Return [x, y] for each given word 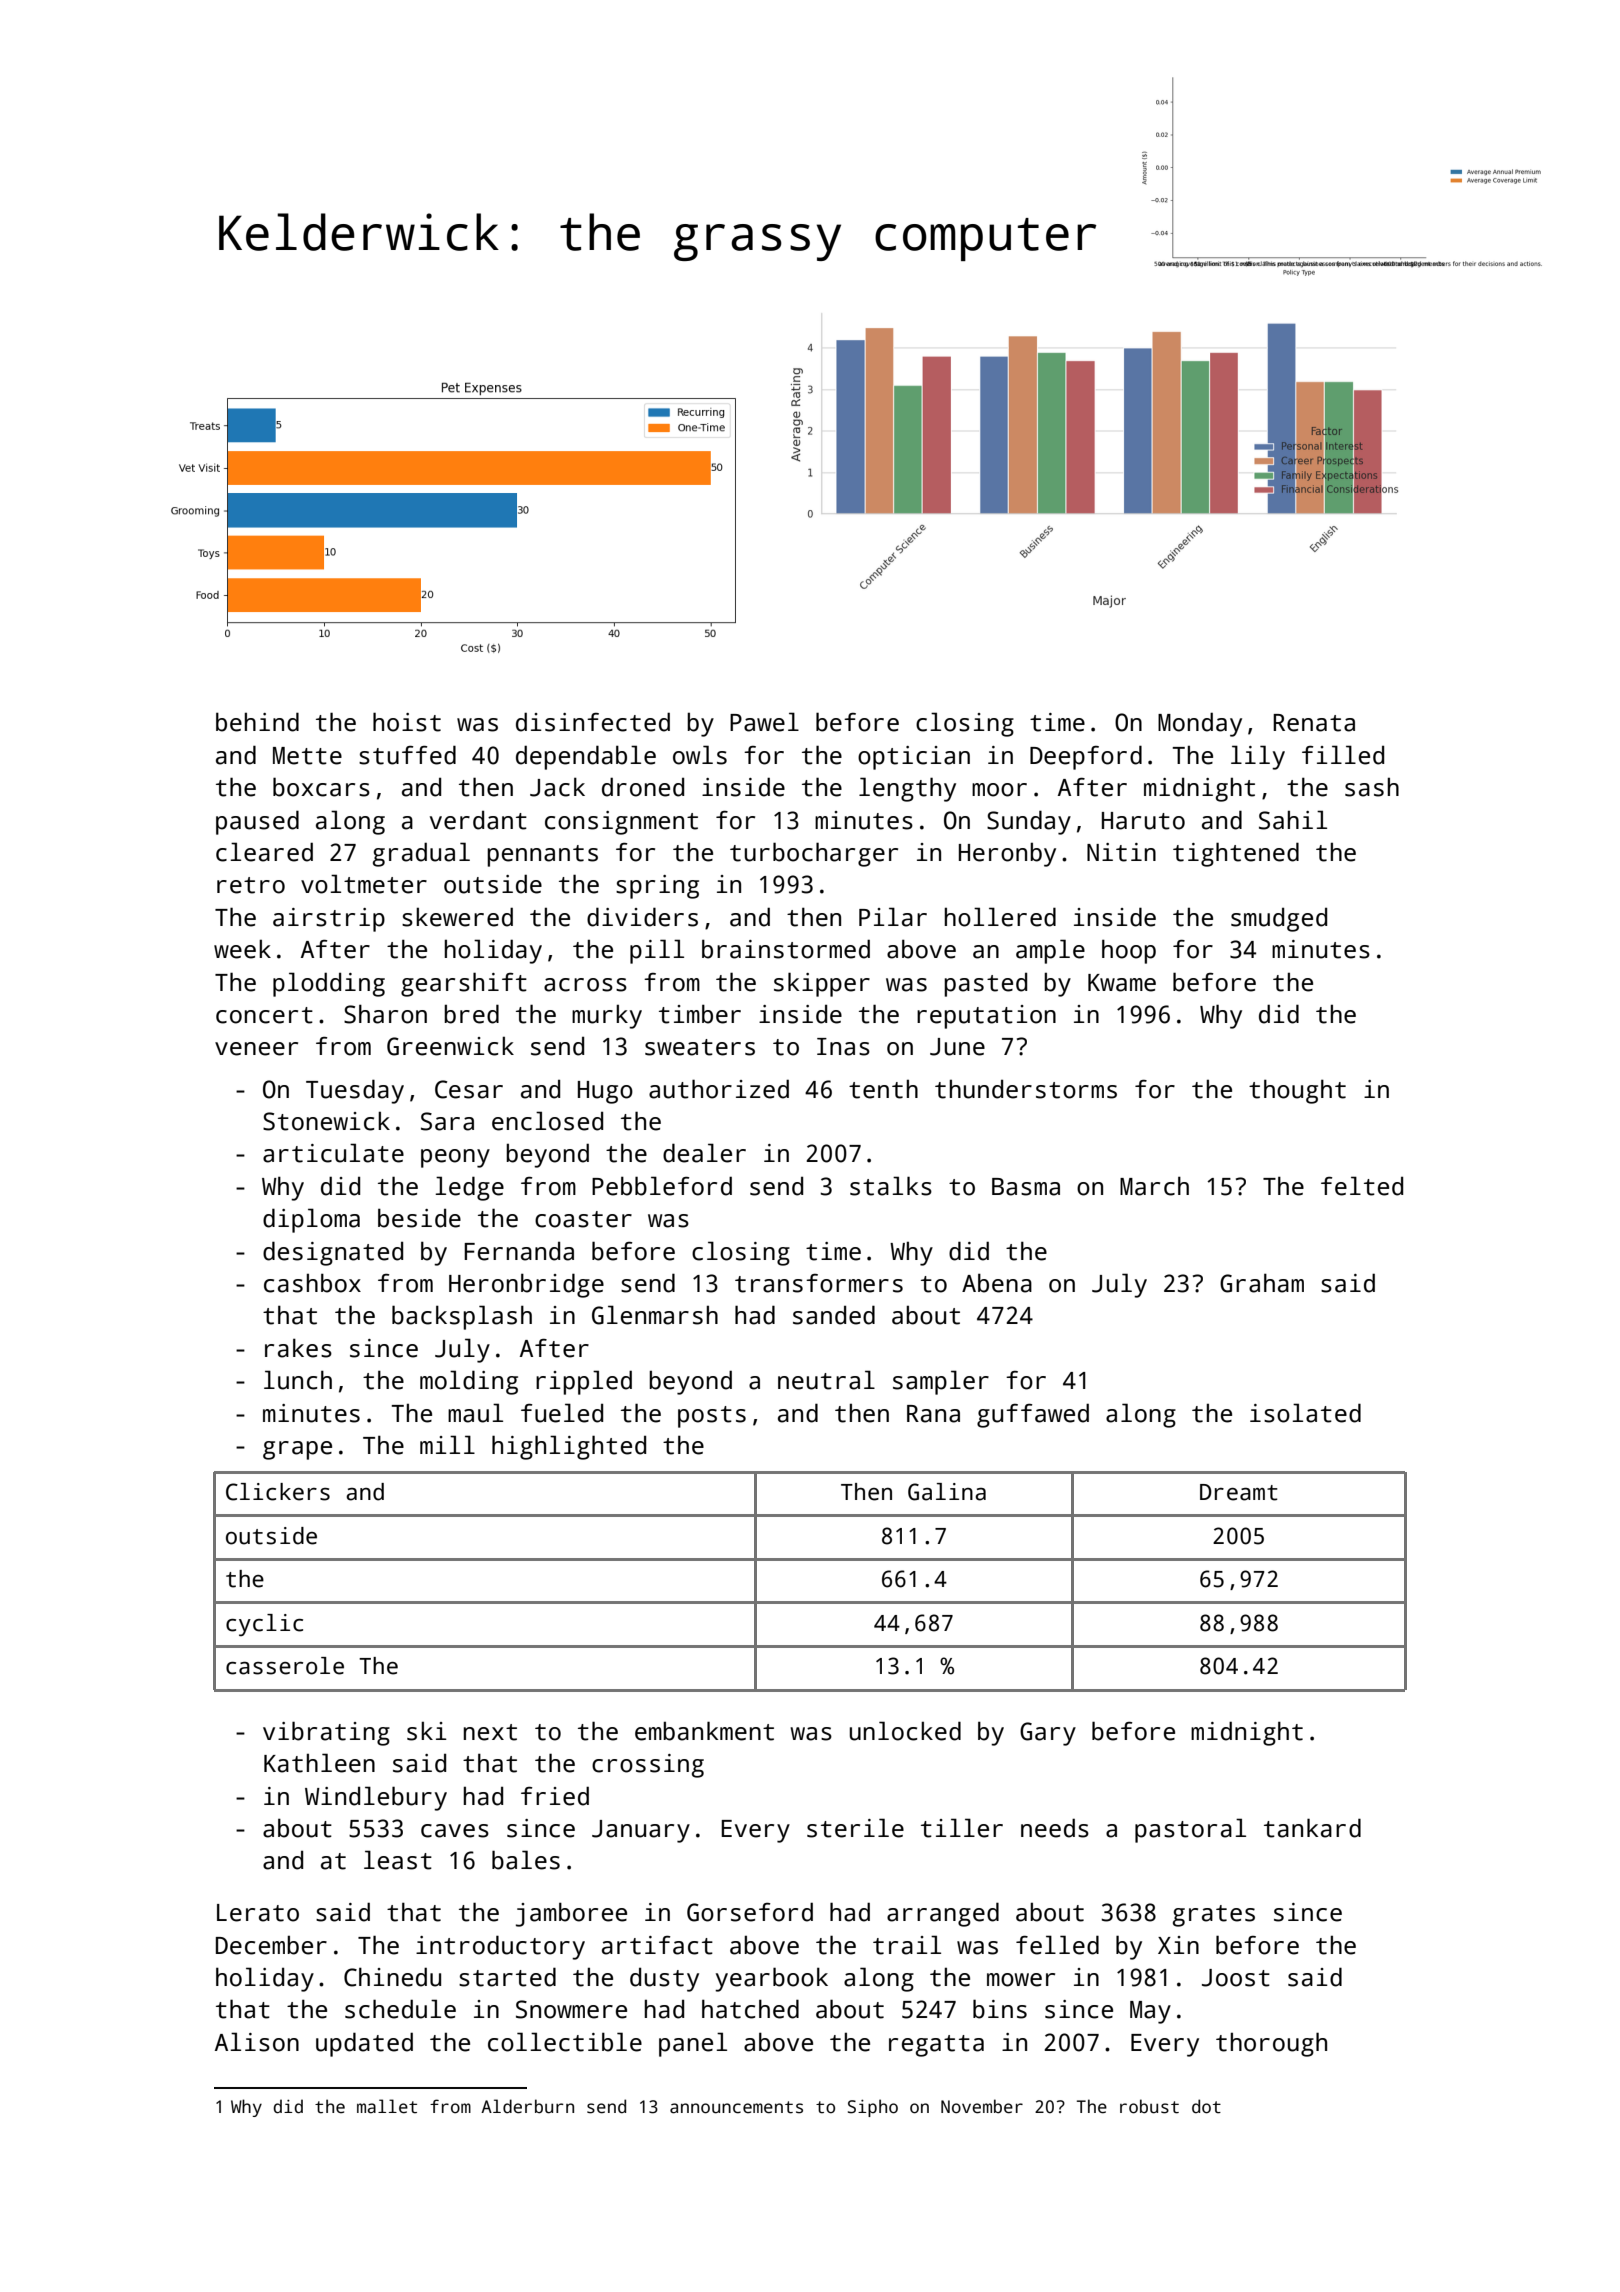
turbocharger [814, 854]
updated [364, 2044]
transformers [819, 1283]
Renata [1314, 723]
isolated [1305, 1413]
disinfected [593, 722]
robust [1149, 2106]
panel [693, 2044]
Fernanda [519, 1251]
